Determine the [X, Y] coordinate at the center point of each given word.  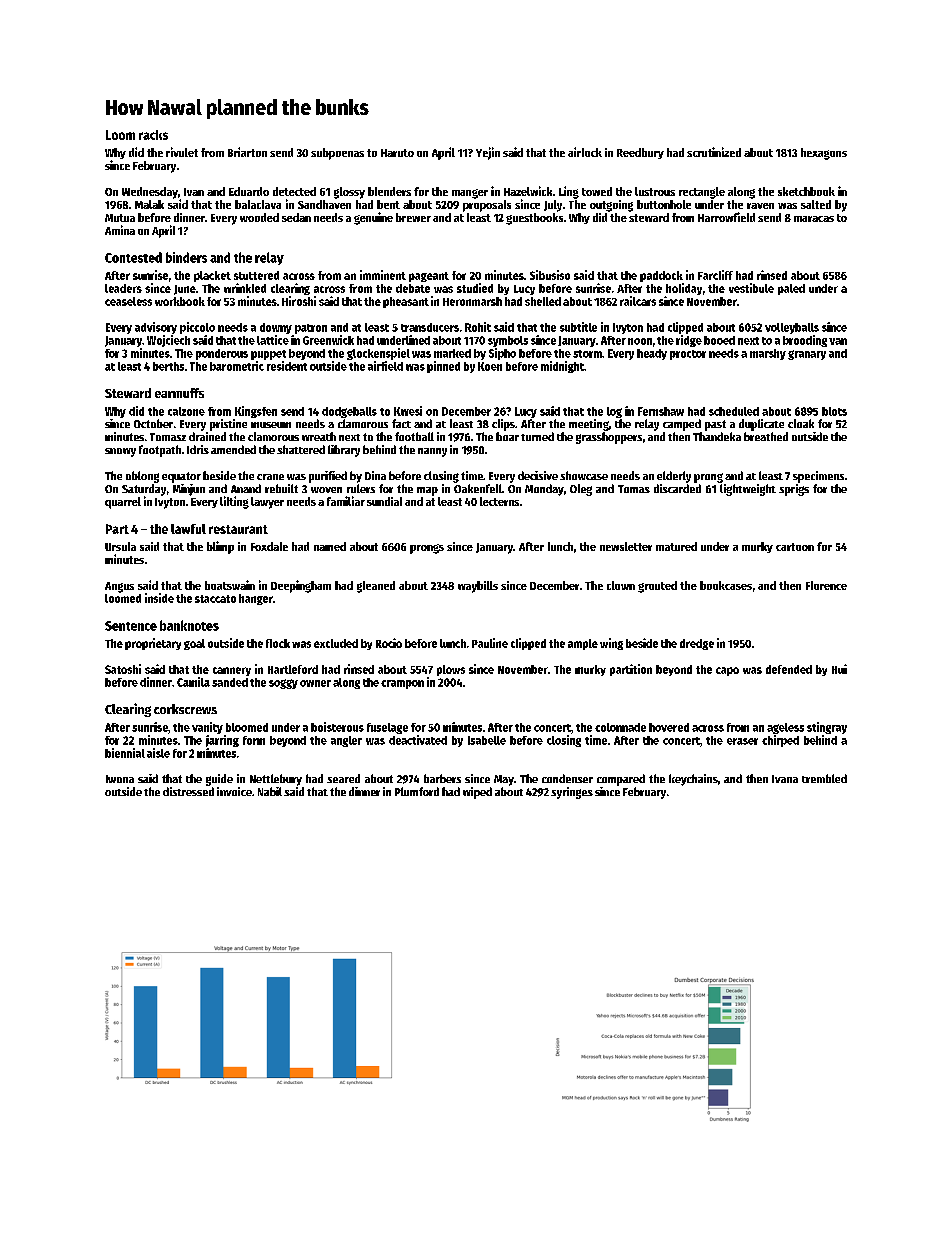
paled [791, 289]
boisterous [337, 727]
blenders [389, 191]
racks [153, 135]
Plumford [417, 791]
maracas [814, 219]
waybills [478, 587]
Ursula [120, 546]
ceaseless [128, 301]
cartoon [795, 547]
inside [159, 598]
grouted [657, 587]
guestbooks [534, 219]
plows [451, 670]
